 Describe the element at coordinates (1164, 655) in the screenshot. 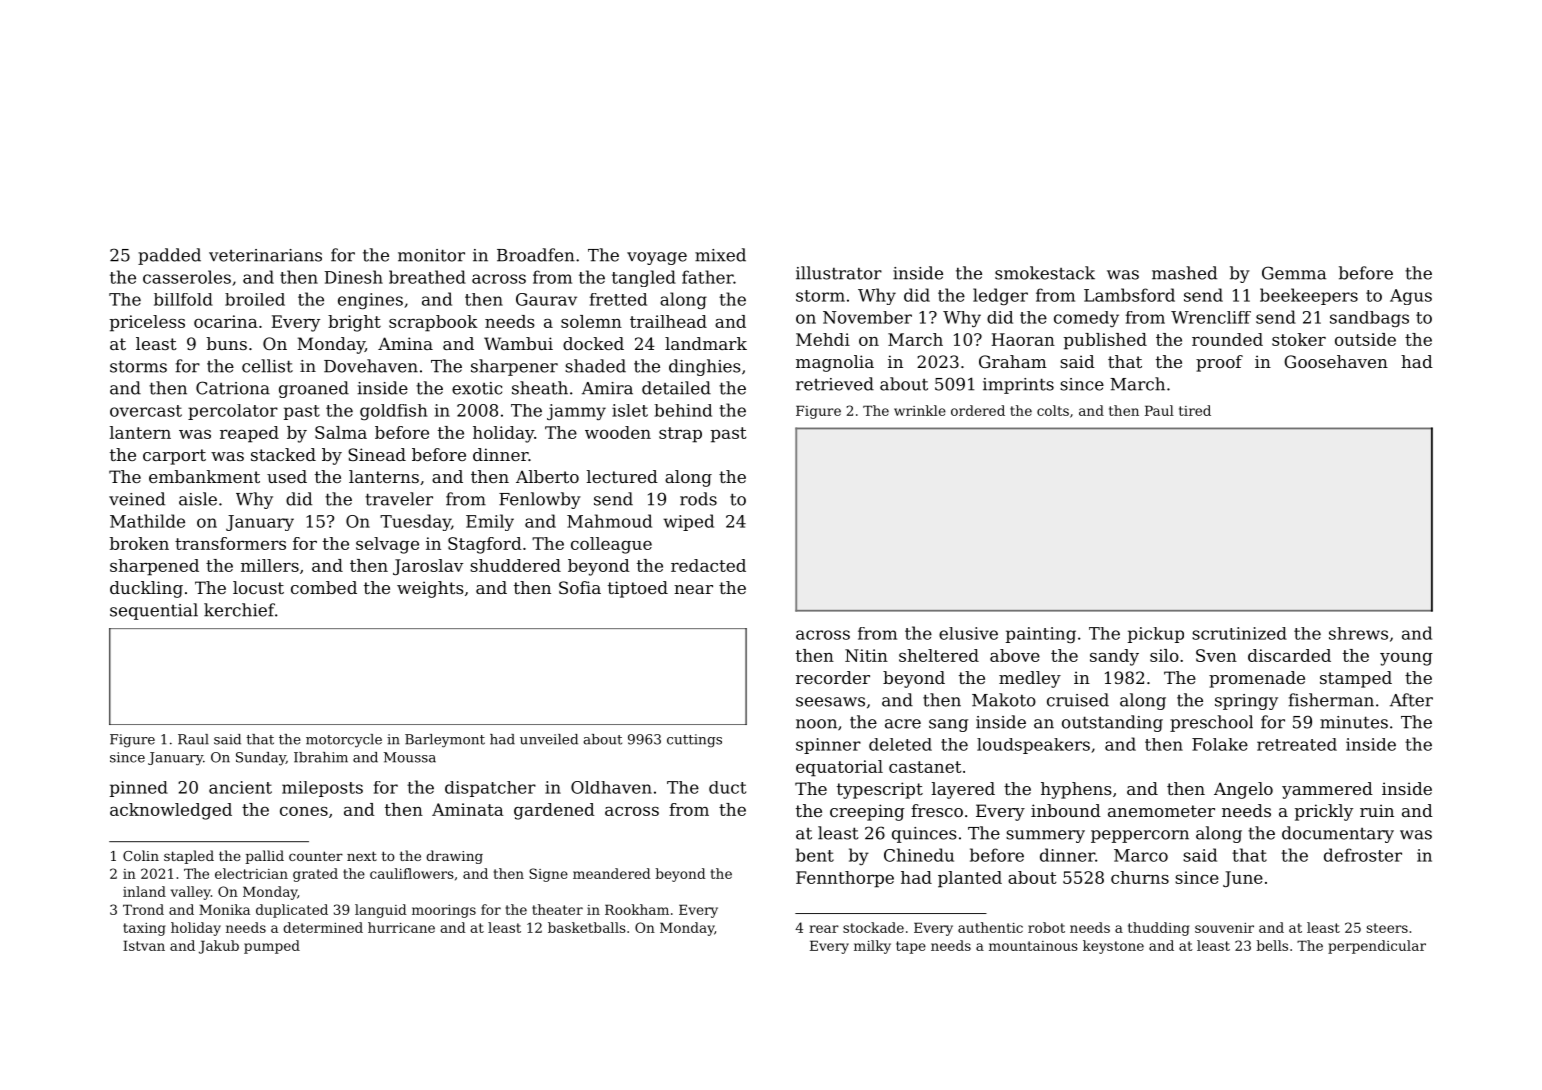

I see `silo` at that location.
